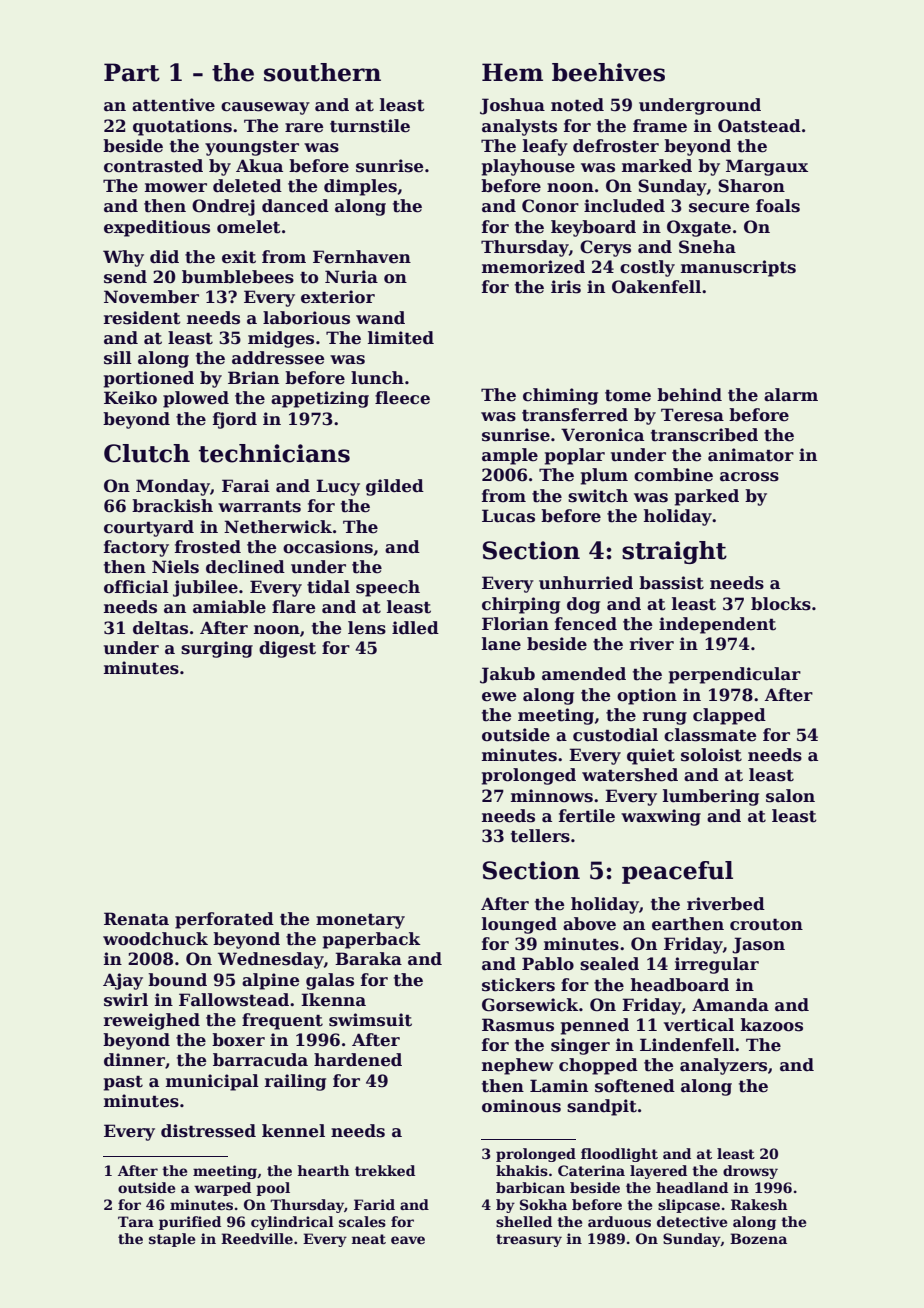 The image size is (924, 1308). Describe the element at coordinates (123, 981) in the screenshot. I see `Ajay` at that location.
